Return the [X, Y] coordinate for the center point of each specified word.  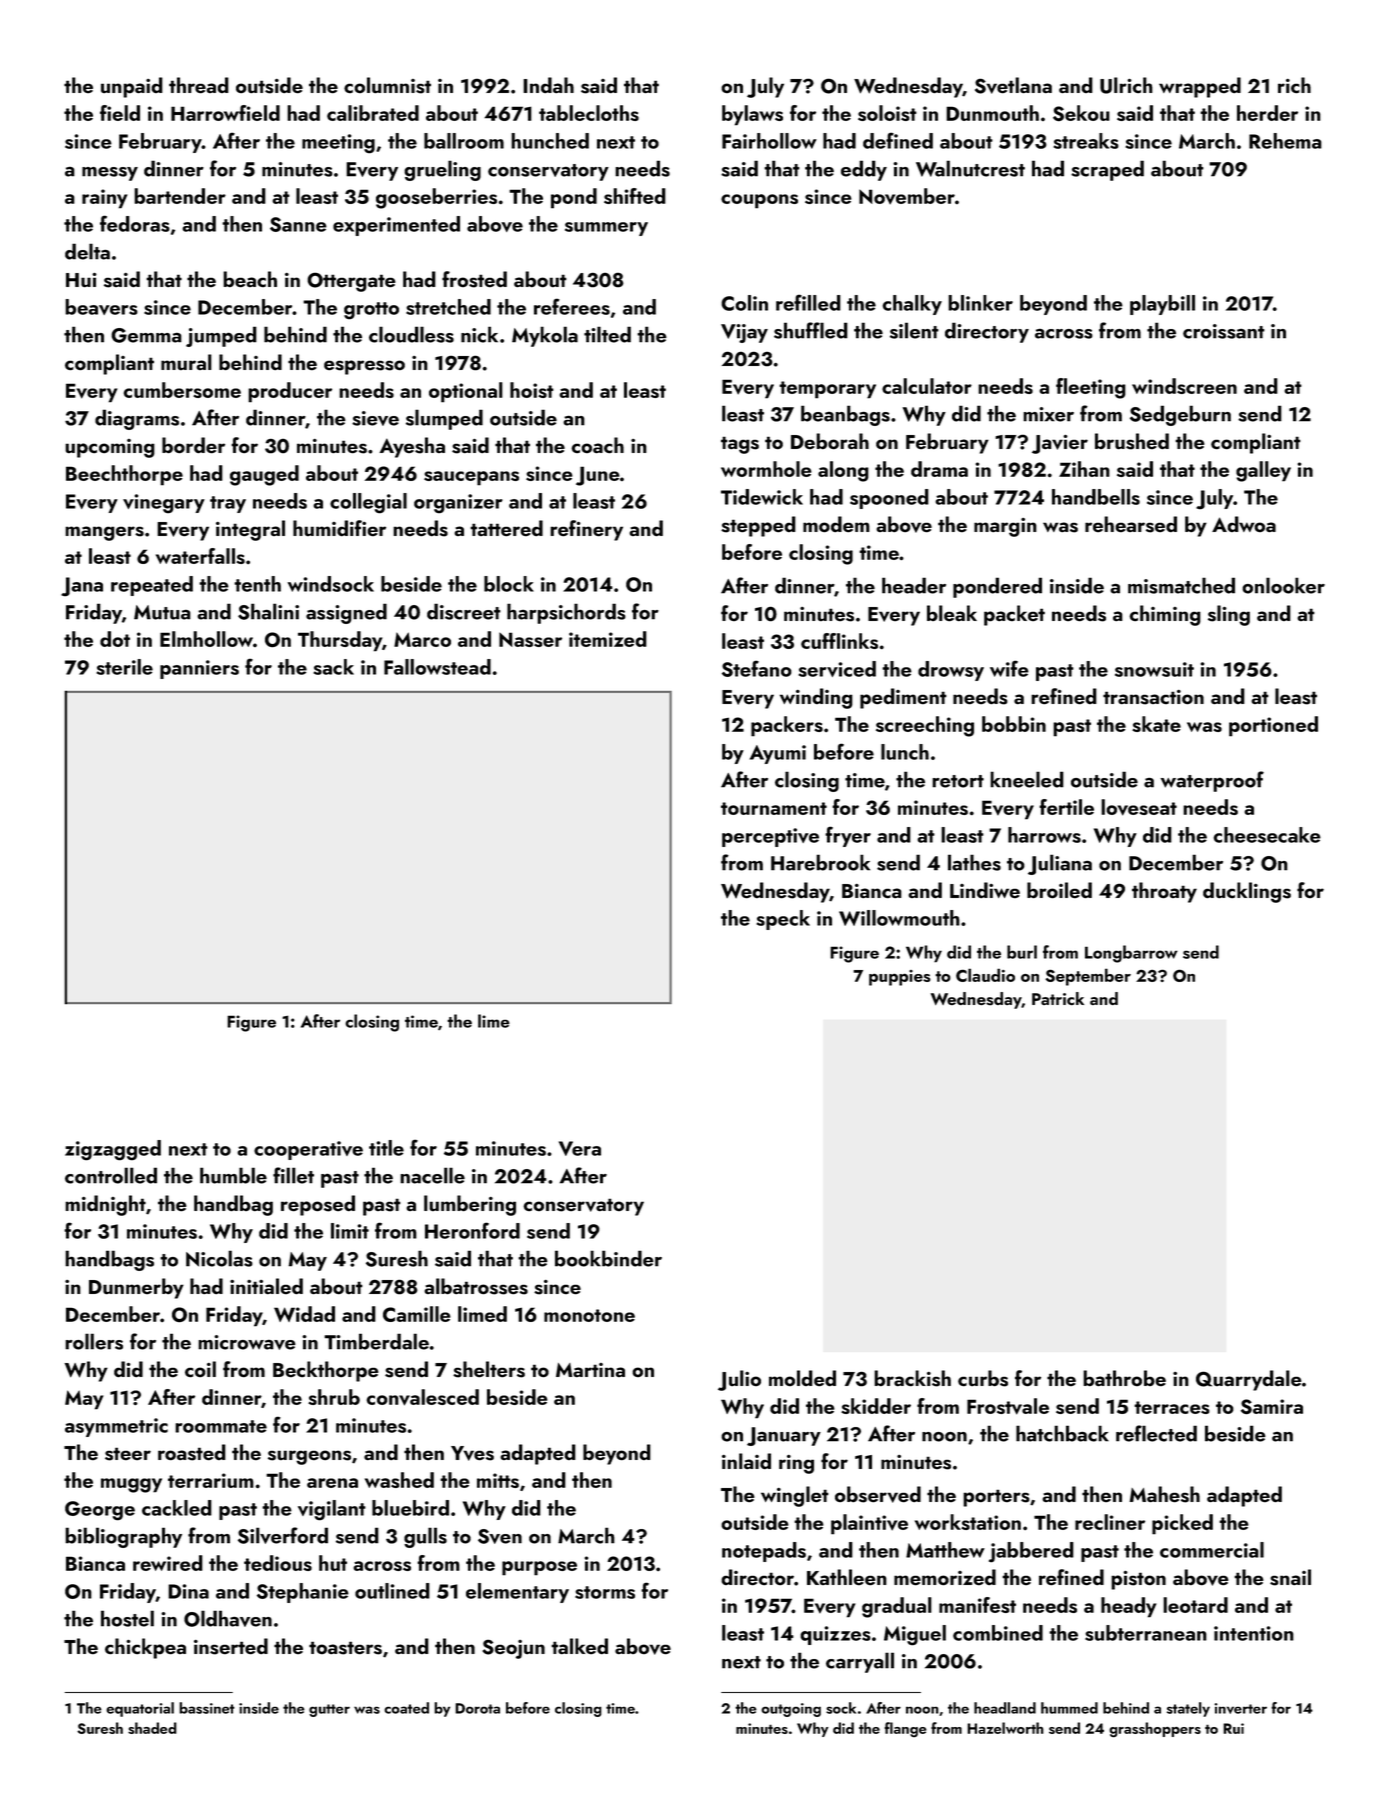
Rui [1233, 1728]
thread [199, 85]
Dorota [477, 1708]
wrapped [1200, 87]
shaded [152, 1728]
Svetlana [1013, 85]
